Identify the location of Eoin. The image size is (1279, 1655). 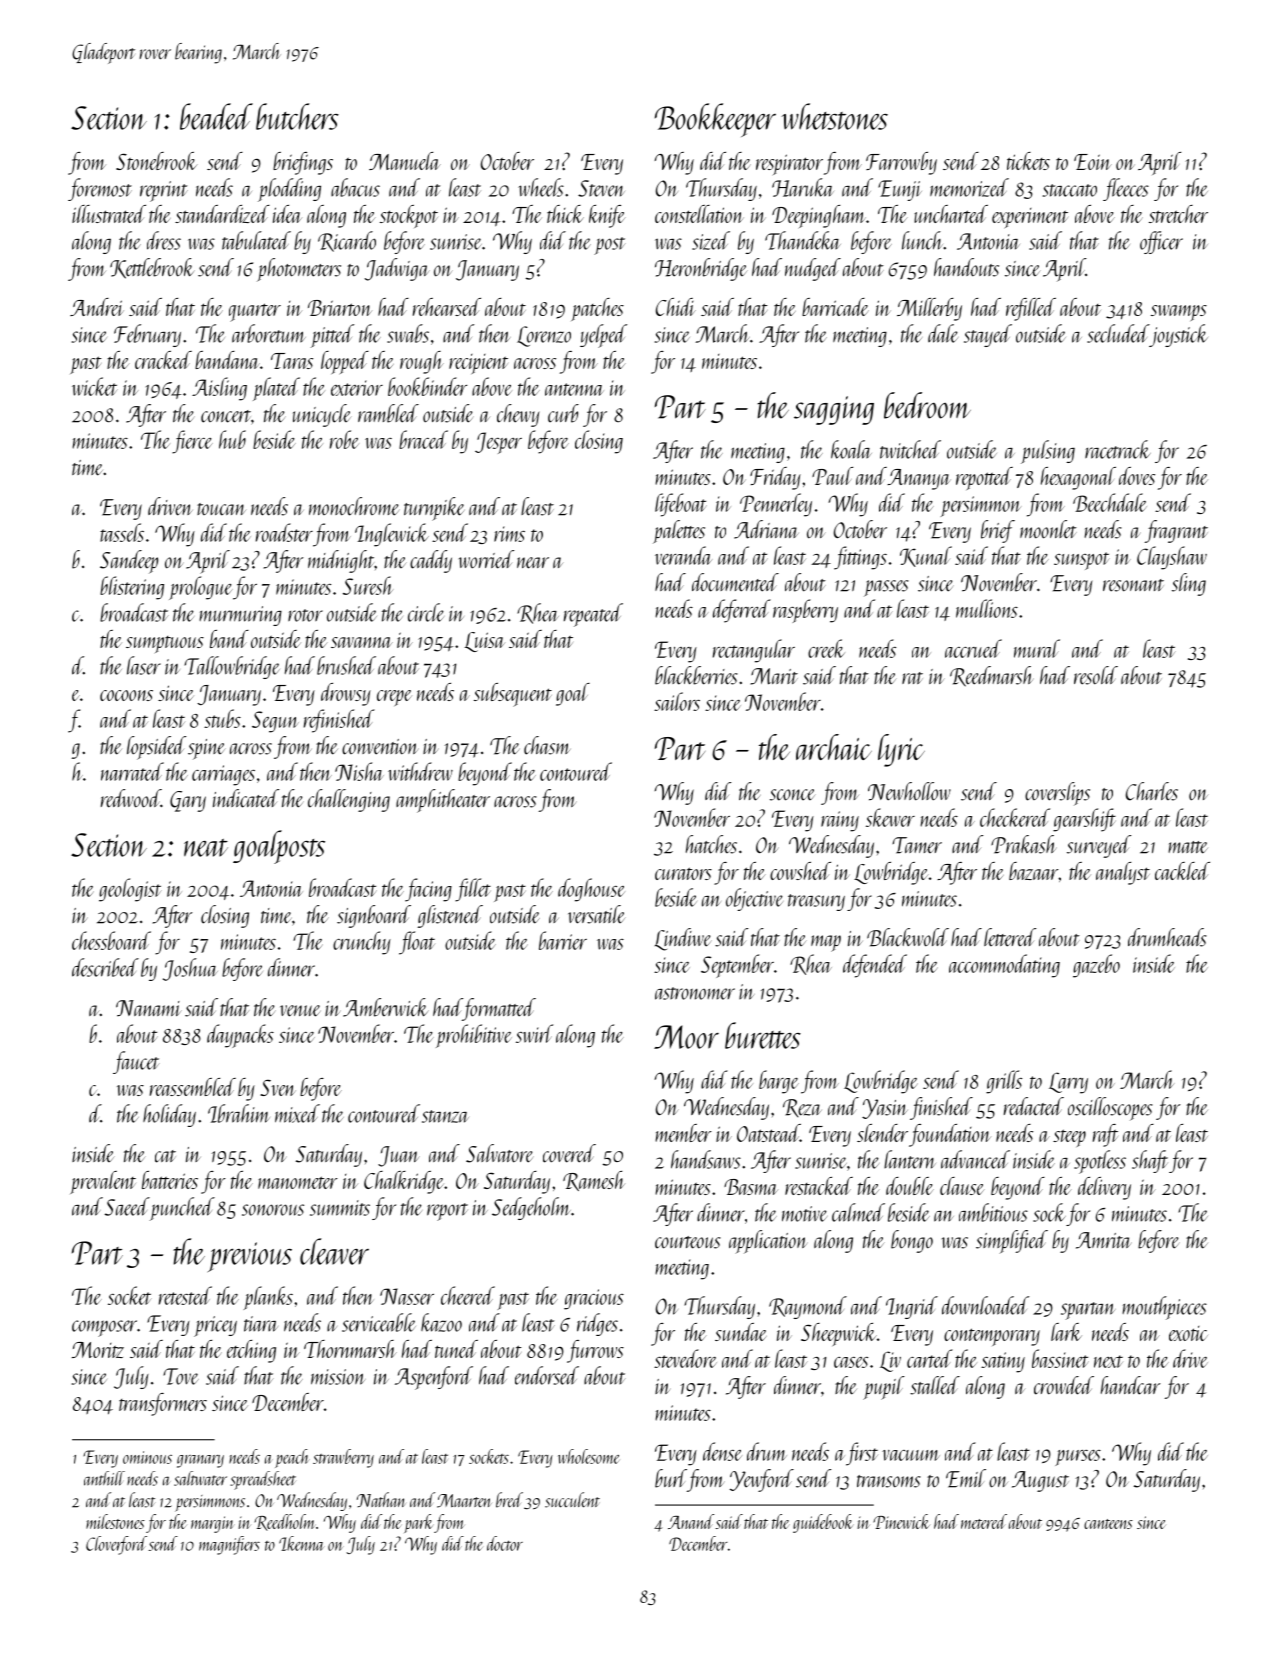
(1093, 162).
